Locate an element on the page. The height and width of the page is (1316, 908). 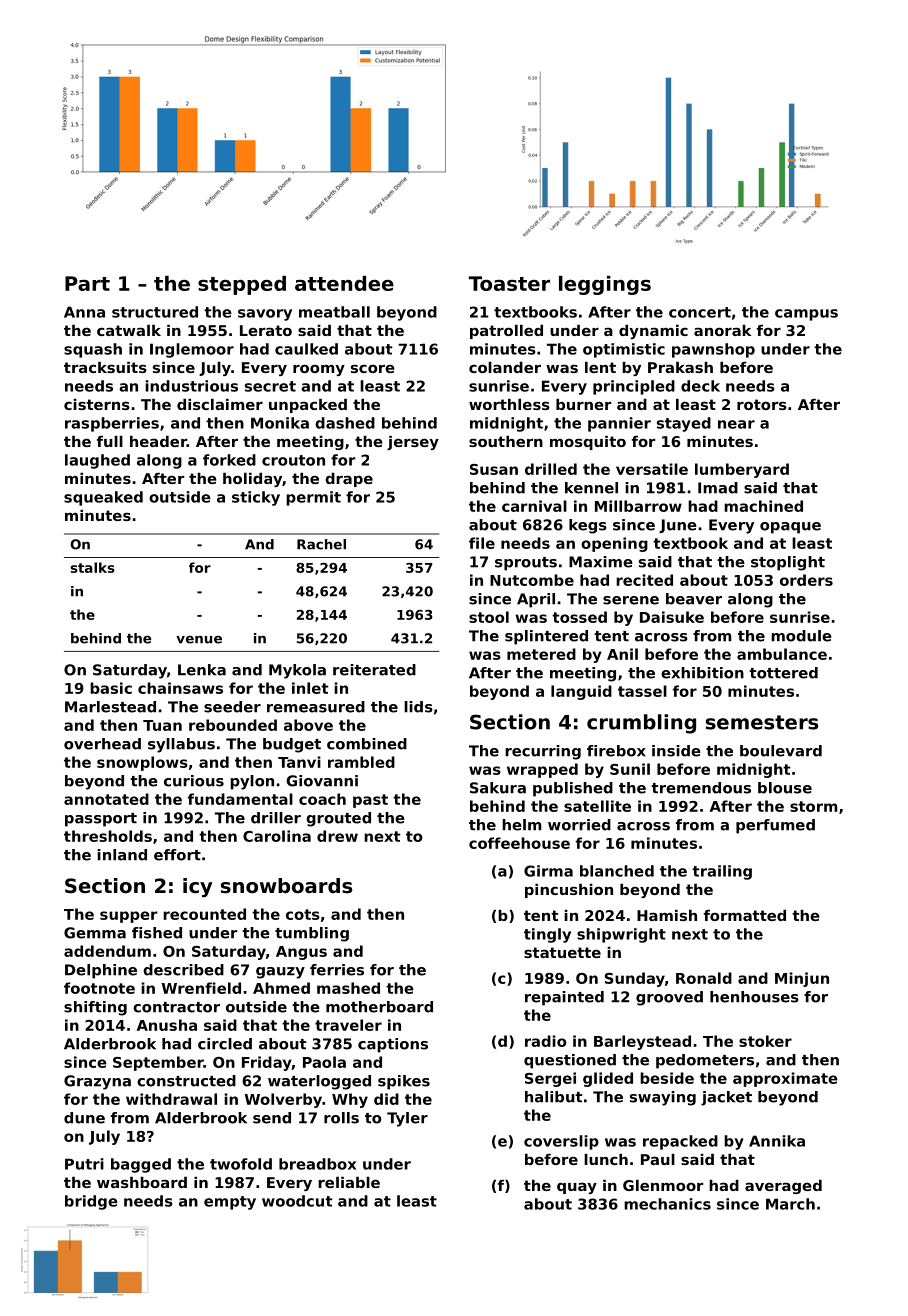
concert is located at coordinates (700, 312).
